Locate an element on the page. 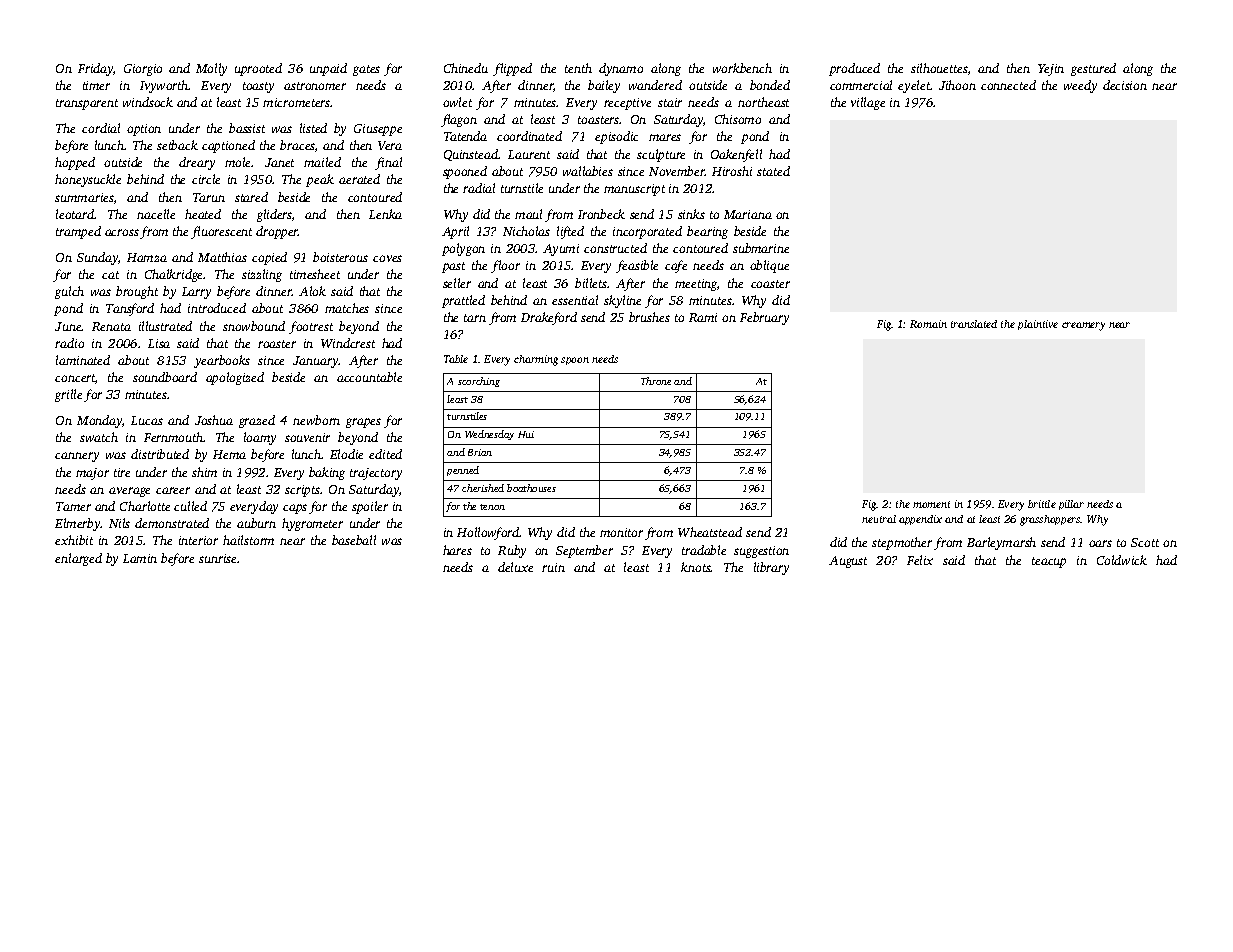 The width and height of the document is (1233, 952). moment is located at coordinates (931, 504).
